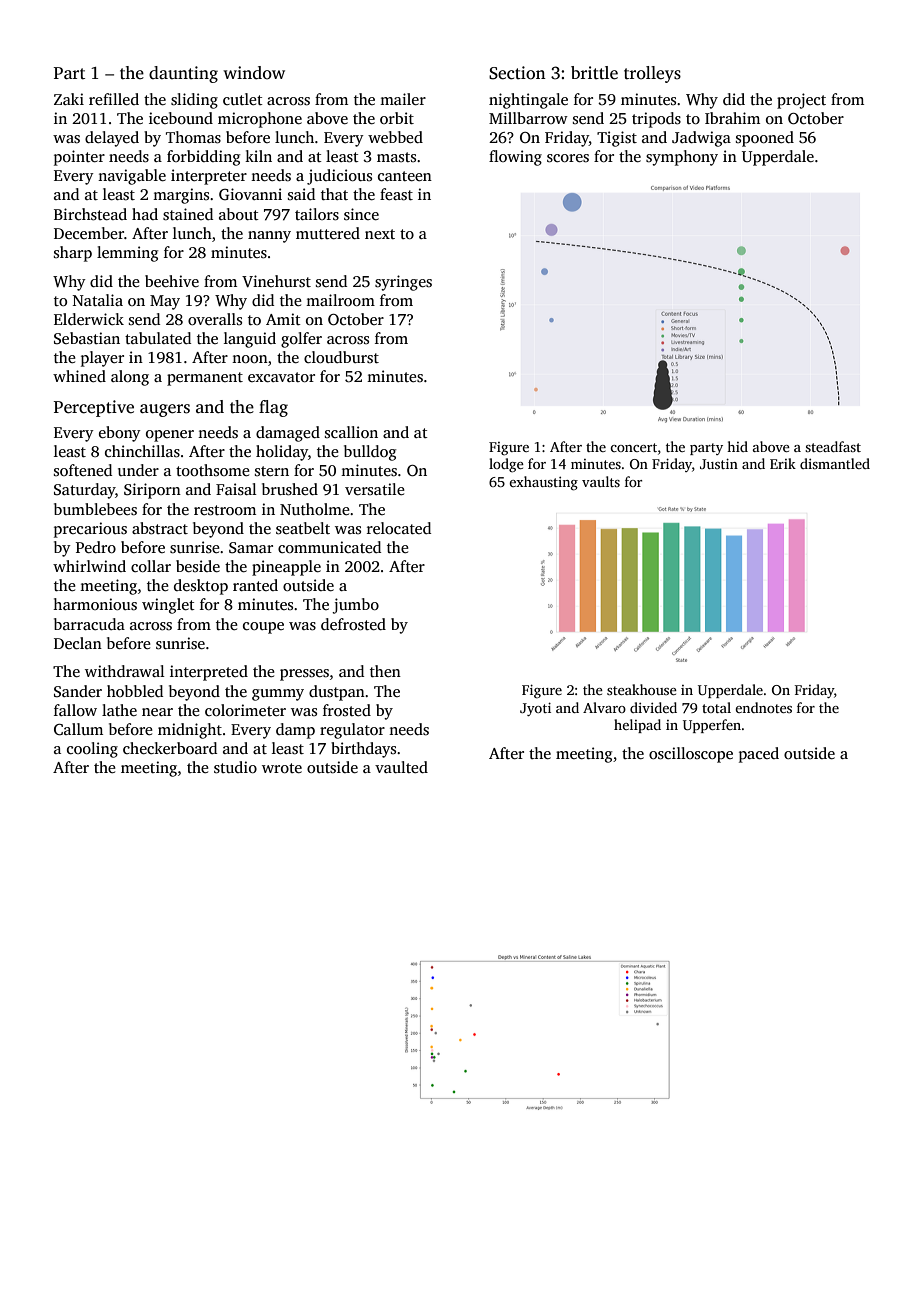 This screenshot has width=924, height=1311. I want to click on steadfast, so click(833, 446).
